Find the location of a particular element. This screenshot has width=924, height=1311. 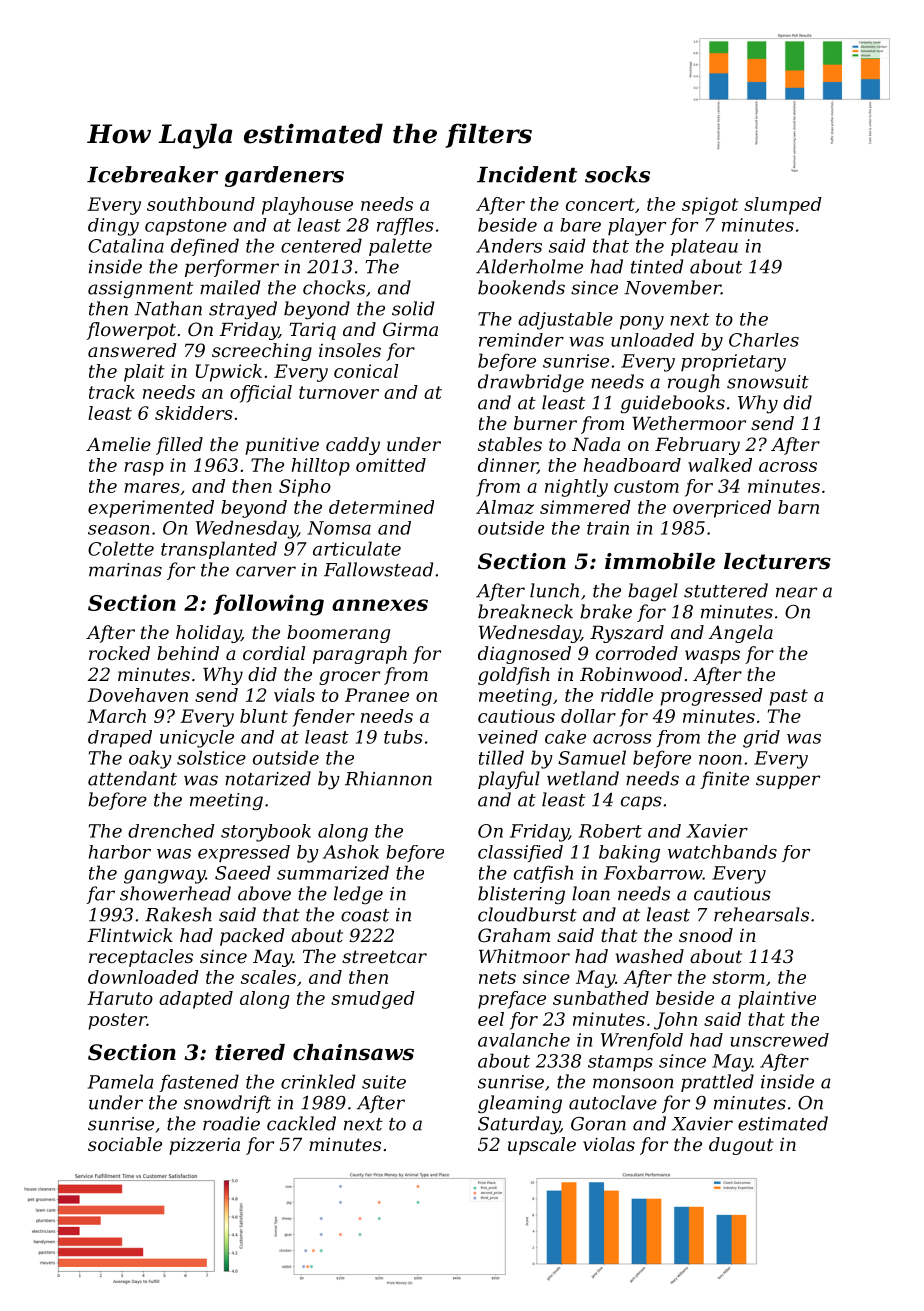

reminder is located at coordinates (521, 340).
